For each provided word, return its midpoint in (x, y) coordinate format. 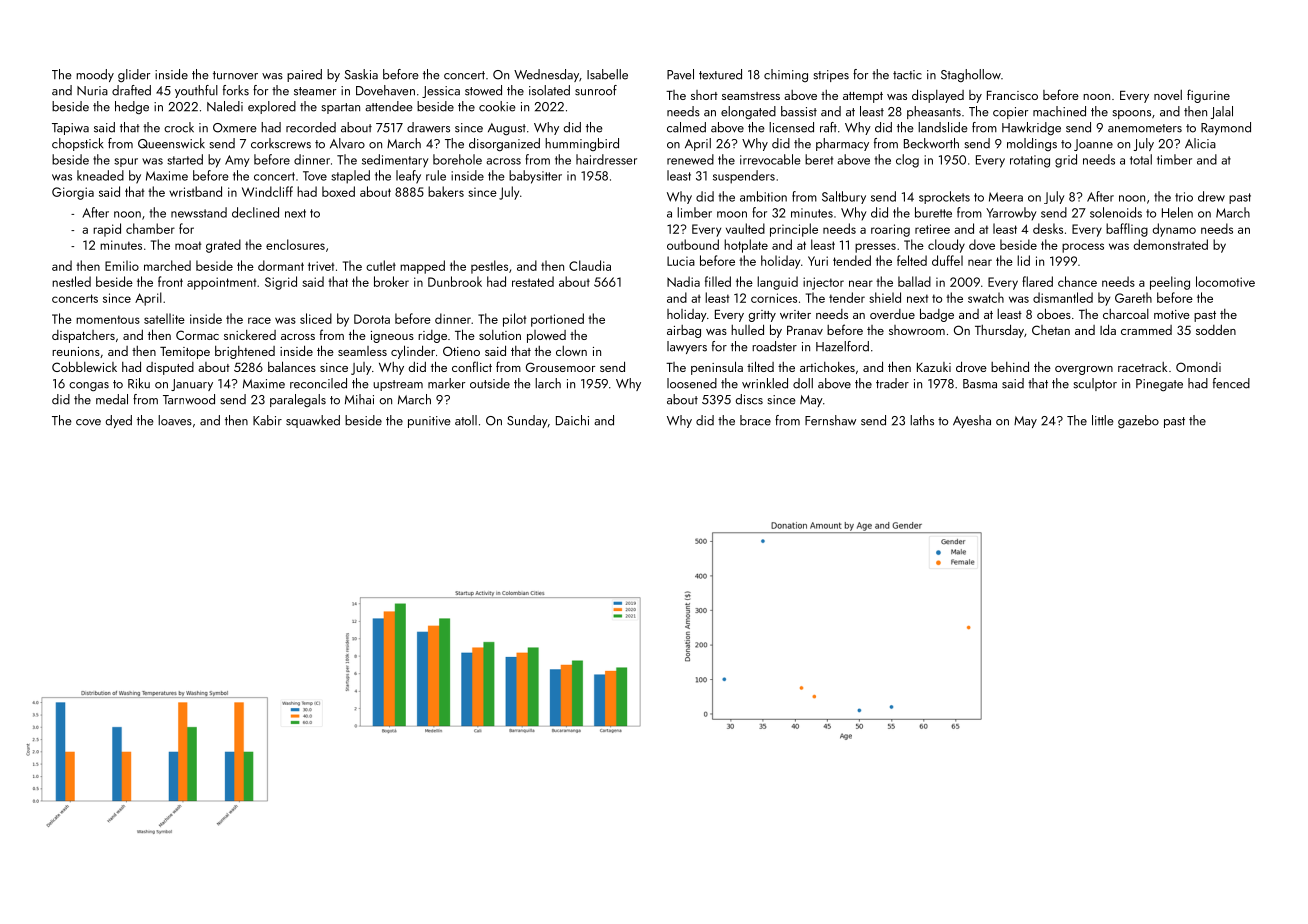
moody (95, 75)
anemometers (1145, 128)
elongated (748, 113)
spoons (1132, 114)
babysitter (535, 177)
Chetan (1051, 330)
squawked (313, 421)
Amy (237, 161)
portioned (557, 320)
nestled (71, 281)
